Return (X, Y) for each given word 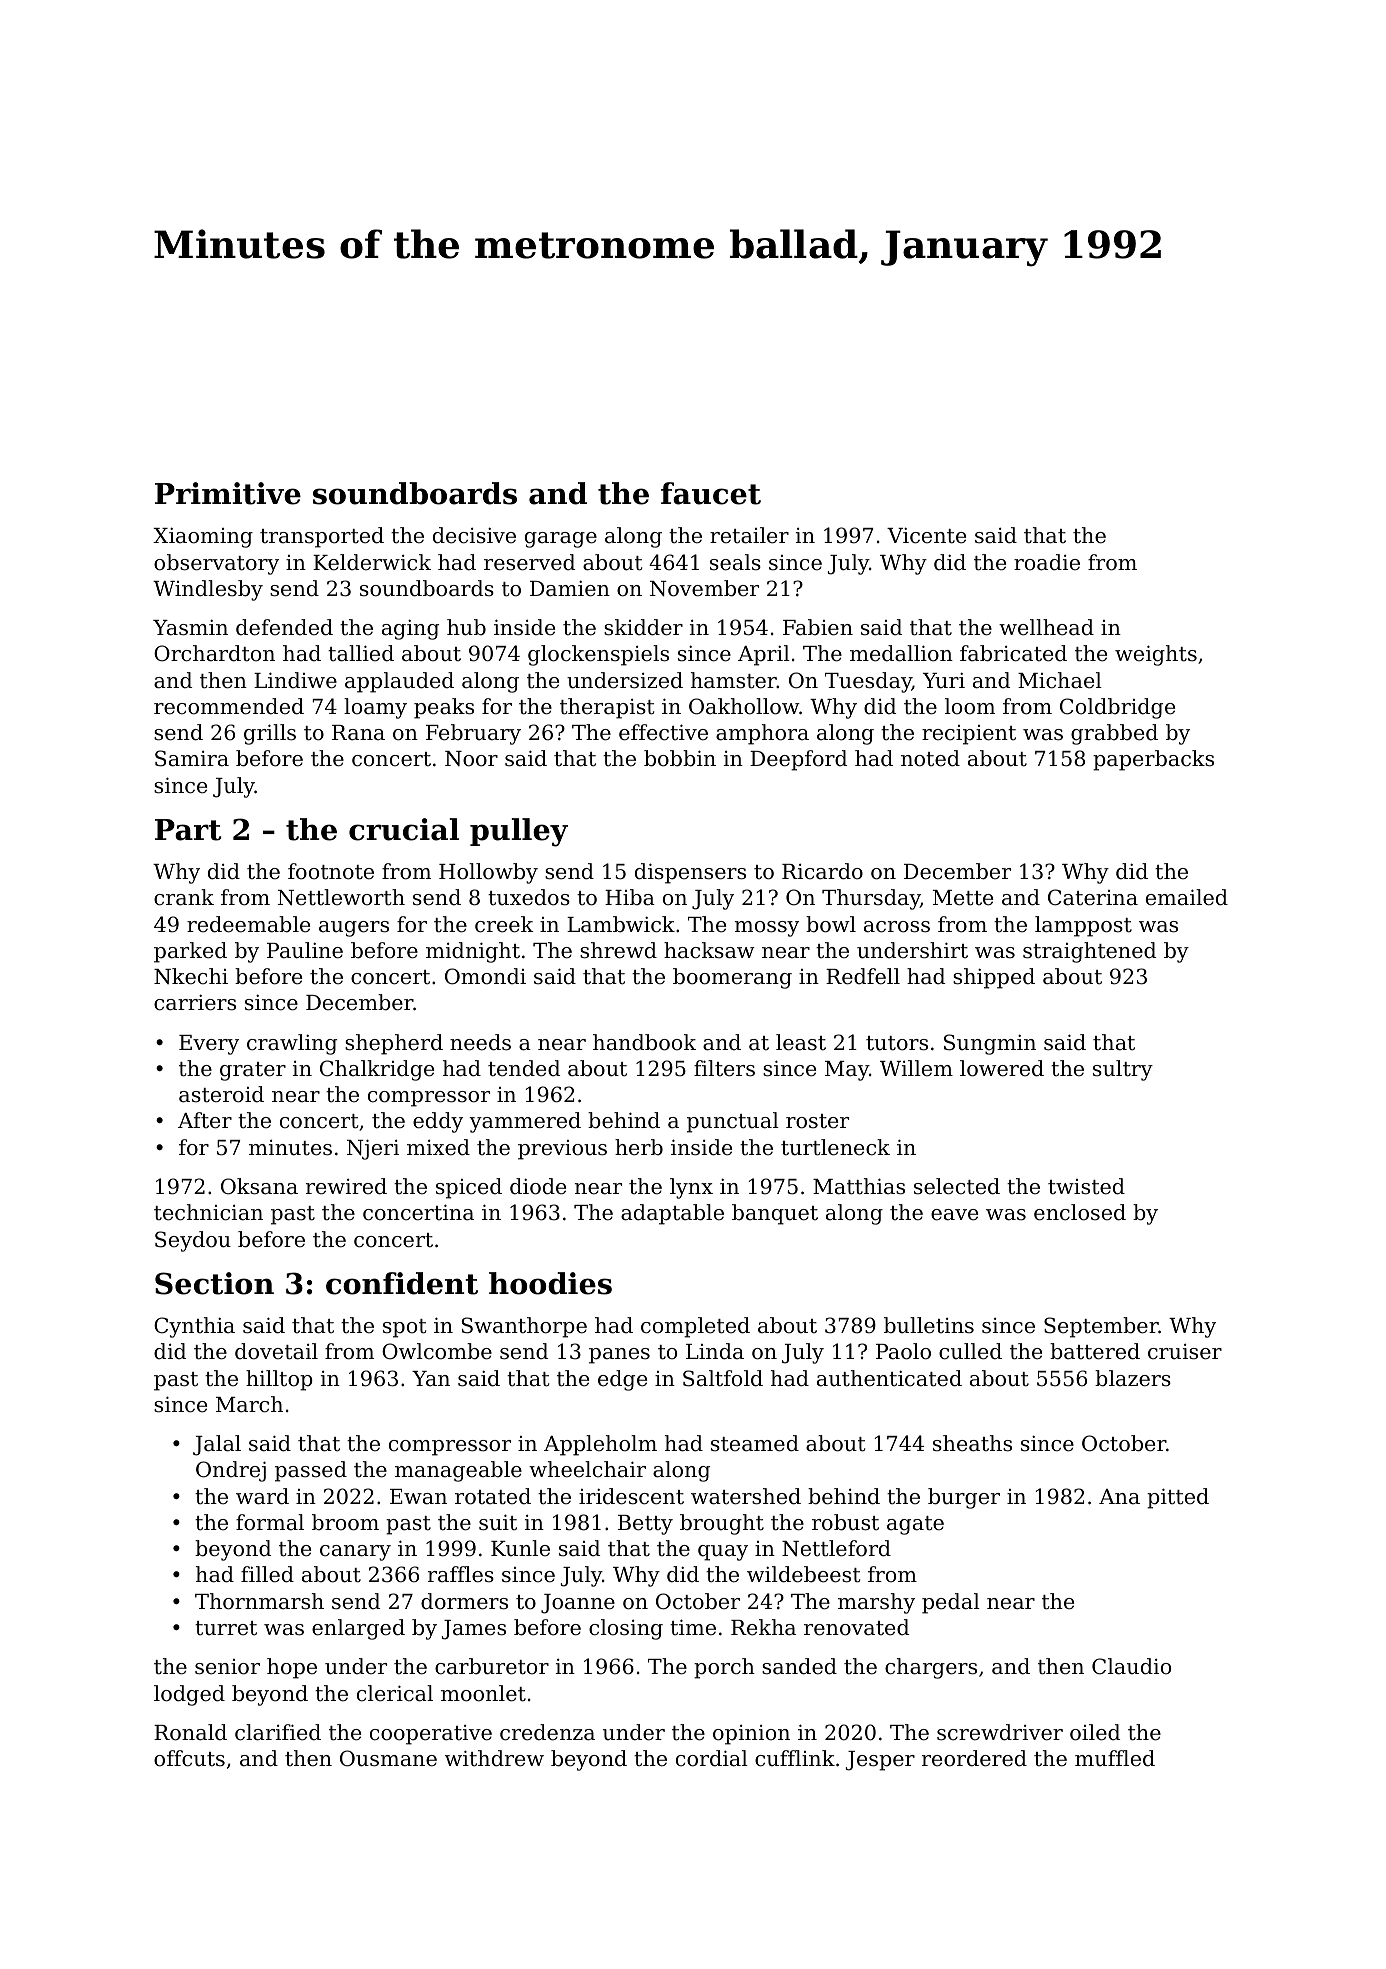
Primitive (228, 493)
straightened (1089, 952)
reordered (974, 1758)
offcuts (189, 1758)
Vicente (926, 535)
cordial (712, 1758)
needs (480, 1042)
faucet (711, 493)
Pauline (305, 950)
